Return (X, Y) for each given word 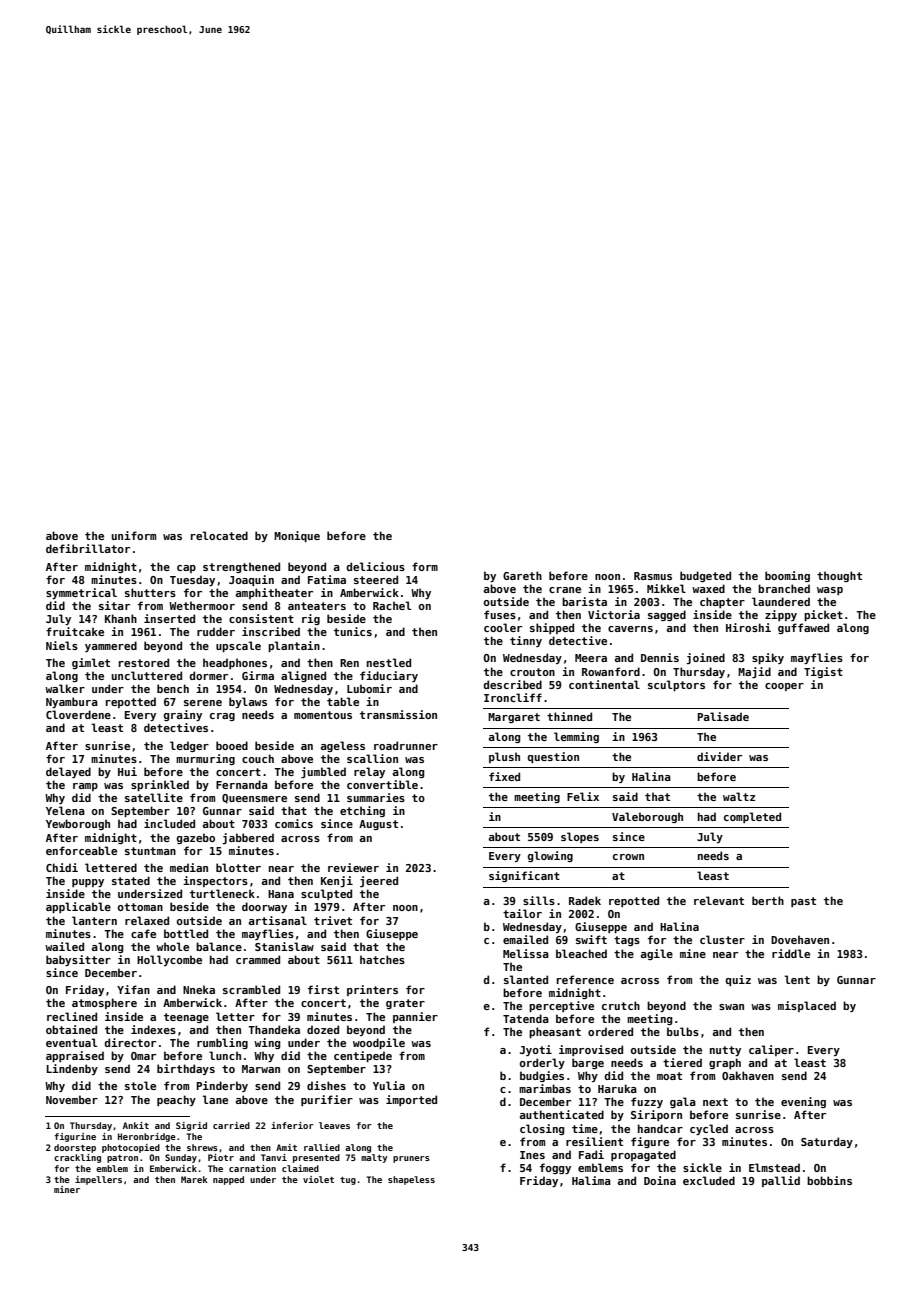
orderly (542, 1063)
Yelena (65, 810)
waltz (739, 796)
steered (376, 579)
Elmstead (774, 1167)
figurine (75, 1137)
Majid (754, 672)
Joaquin (251, 580)
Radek (585, 900)
